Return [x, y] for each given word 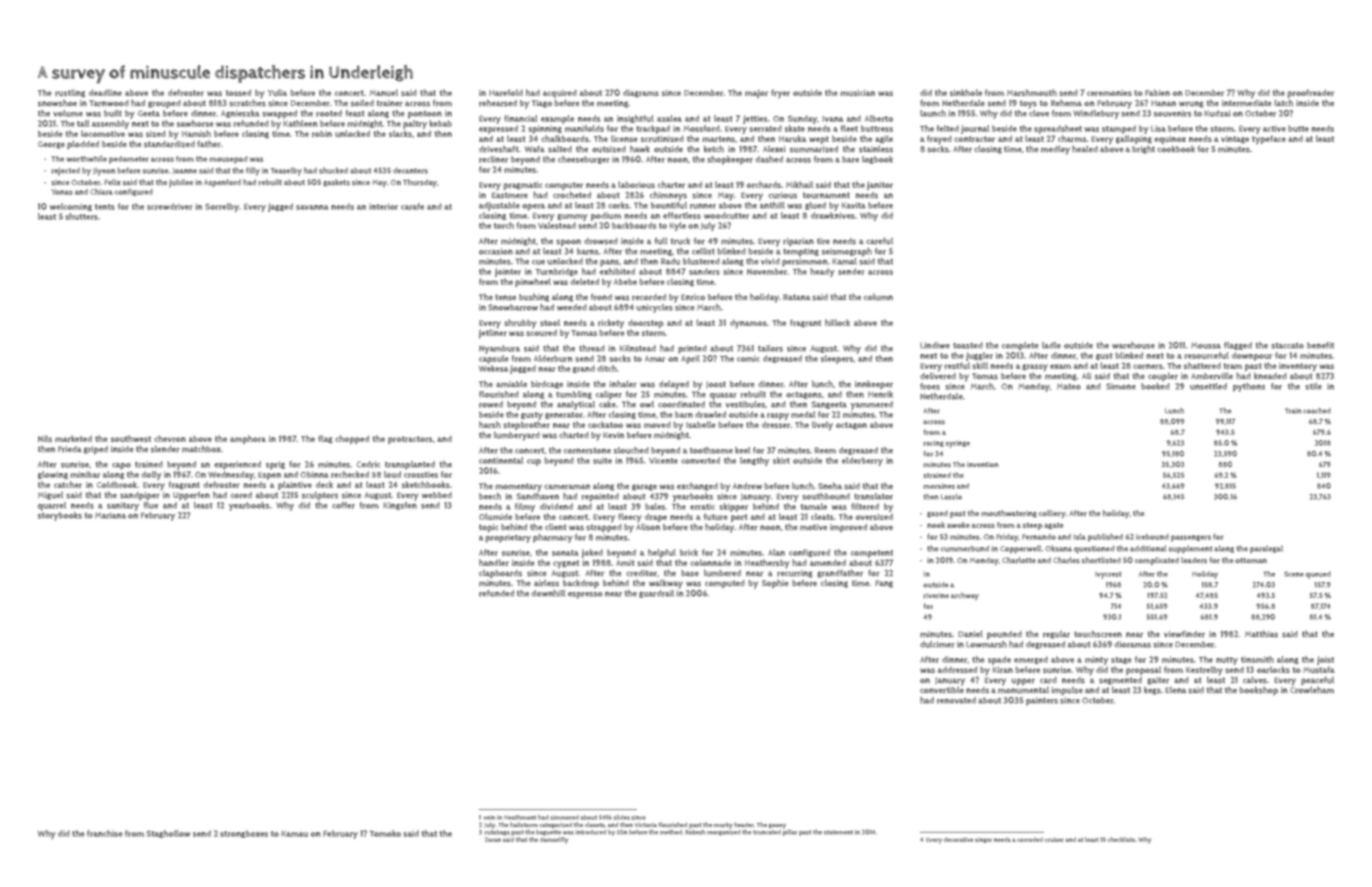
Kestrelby [1204, 670]
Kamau [294, 834]
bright [1143, 150]
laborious [636, 184]
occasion [496, 251]
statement [838, 832]
